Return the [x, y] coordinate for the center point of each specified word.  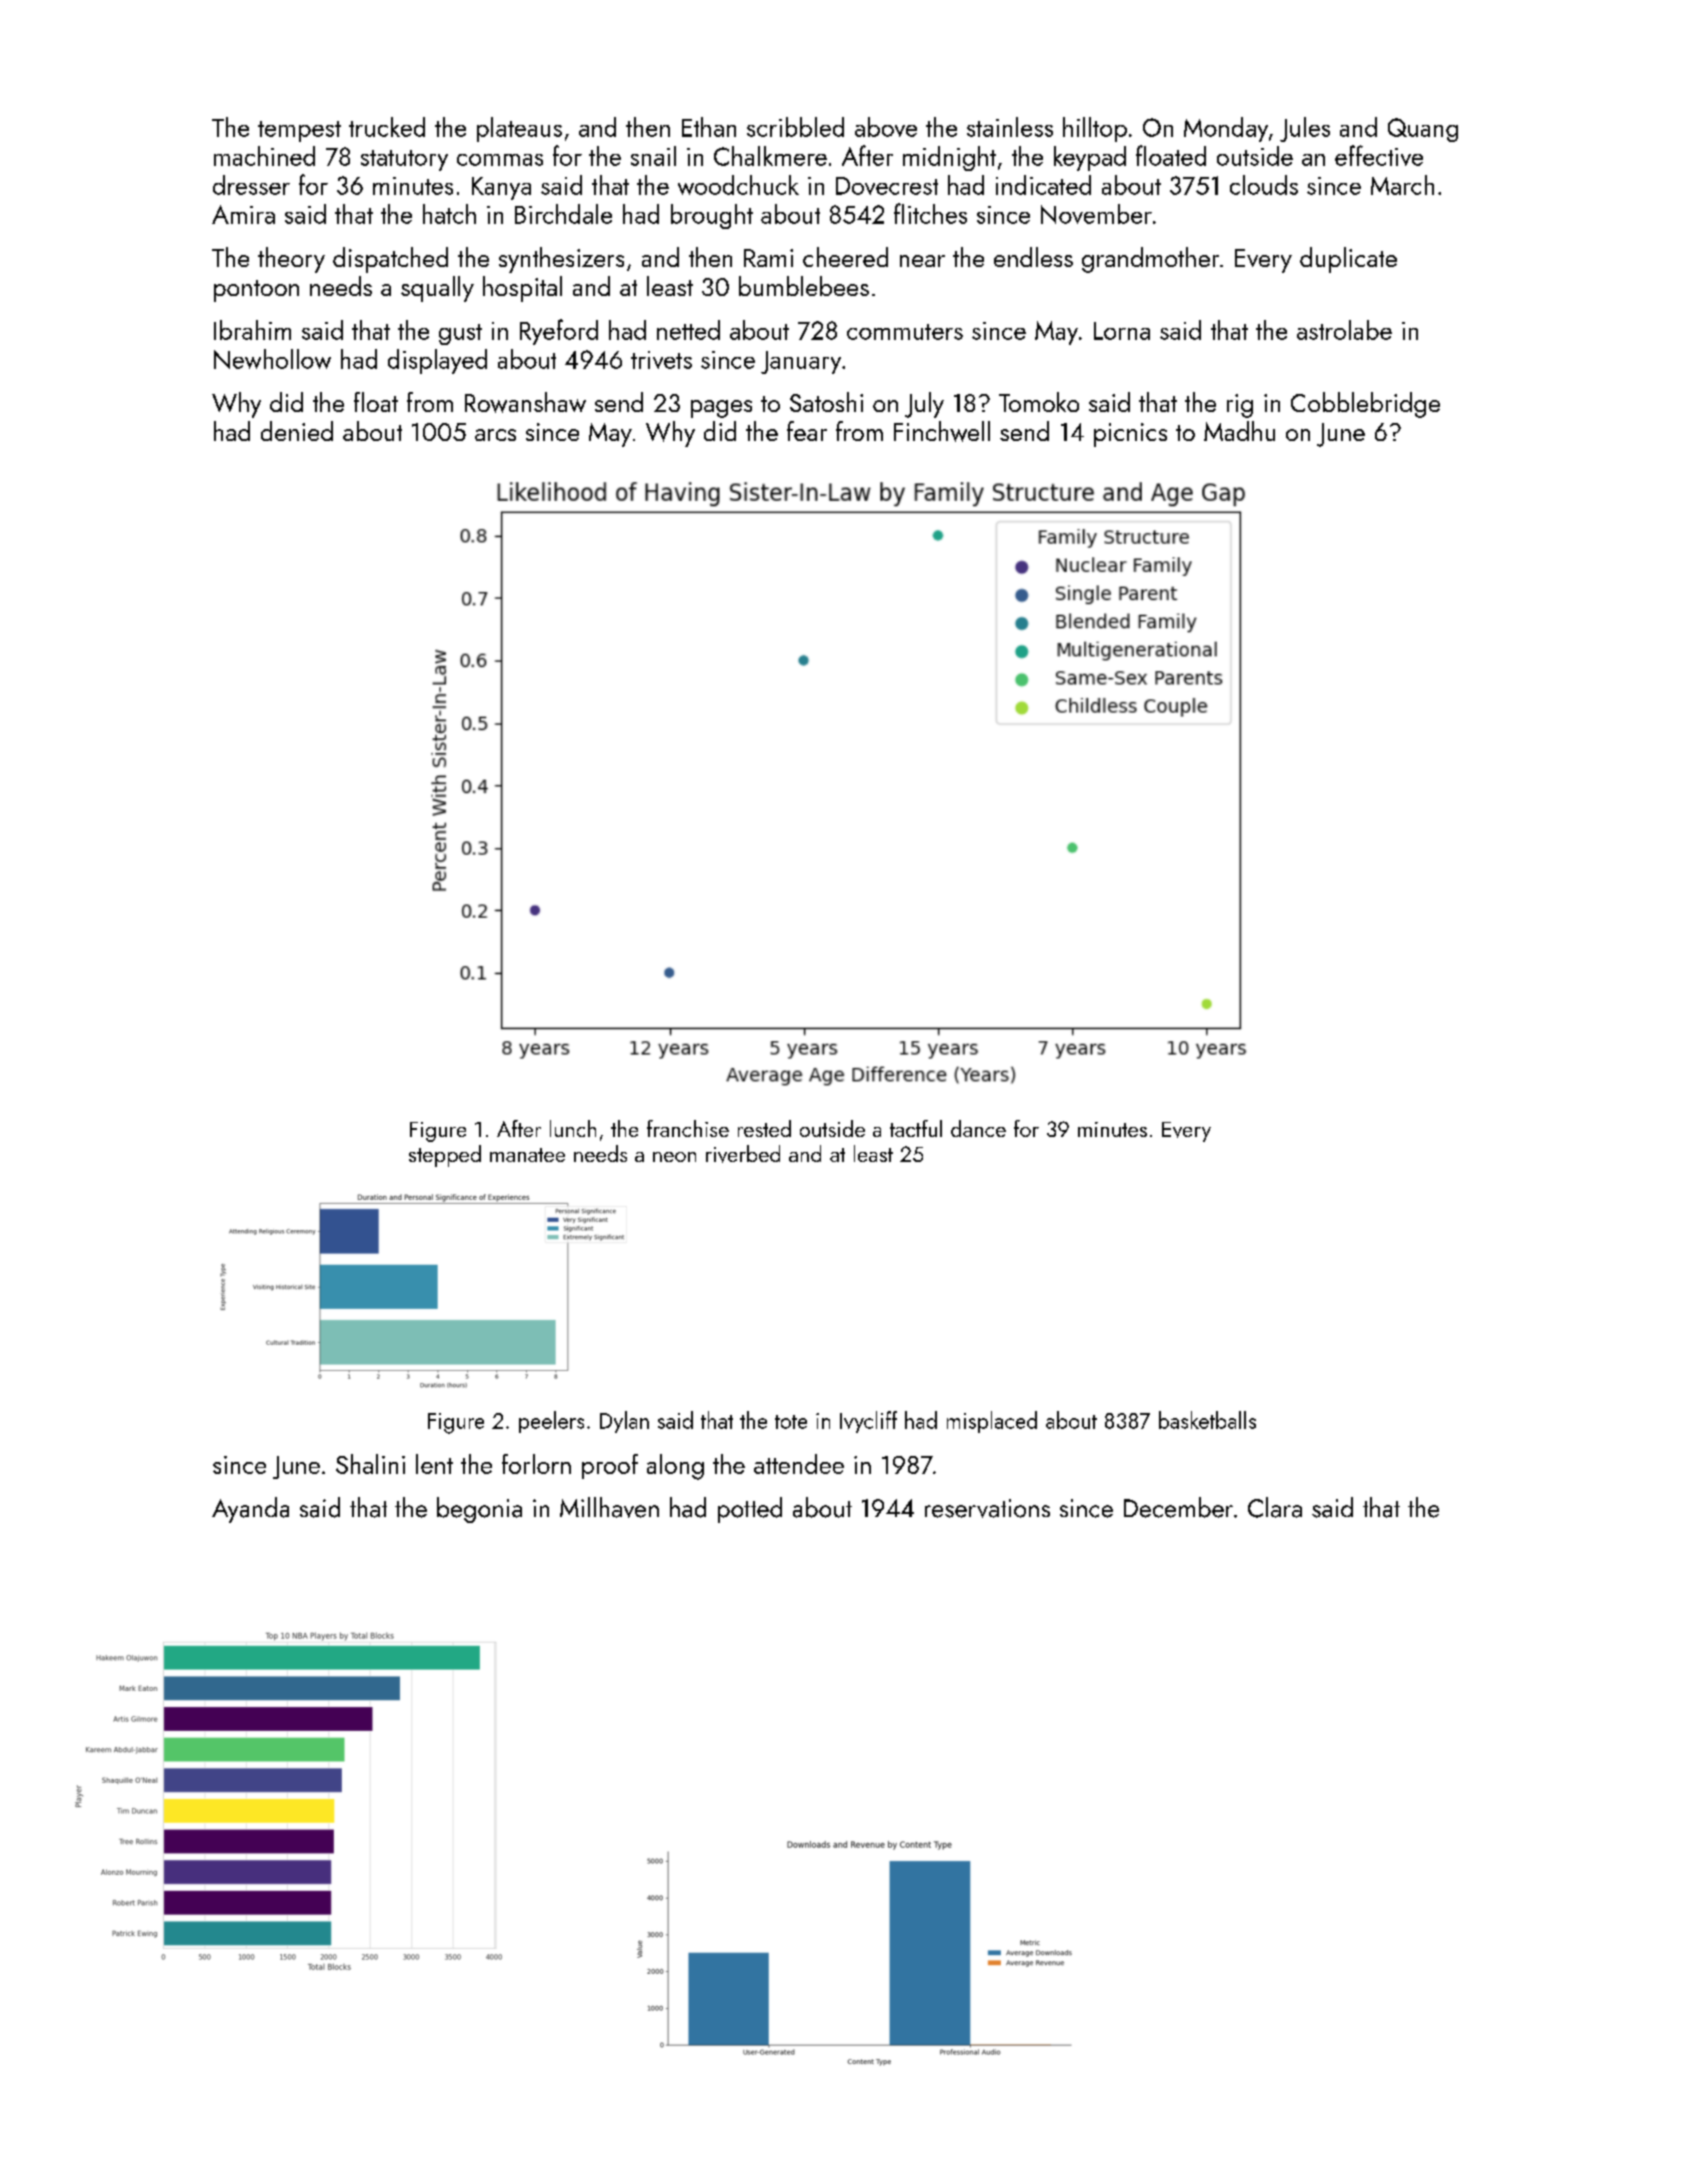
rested [764, 1128]
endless [1033, 257]
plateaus [519, 129]
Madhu [1239, 431]
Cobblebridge [1365, 405]
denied [297, 431]
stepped [445, 1156]
